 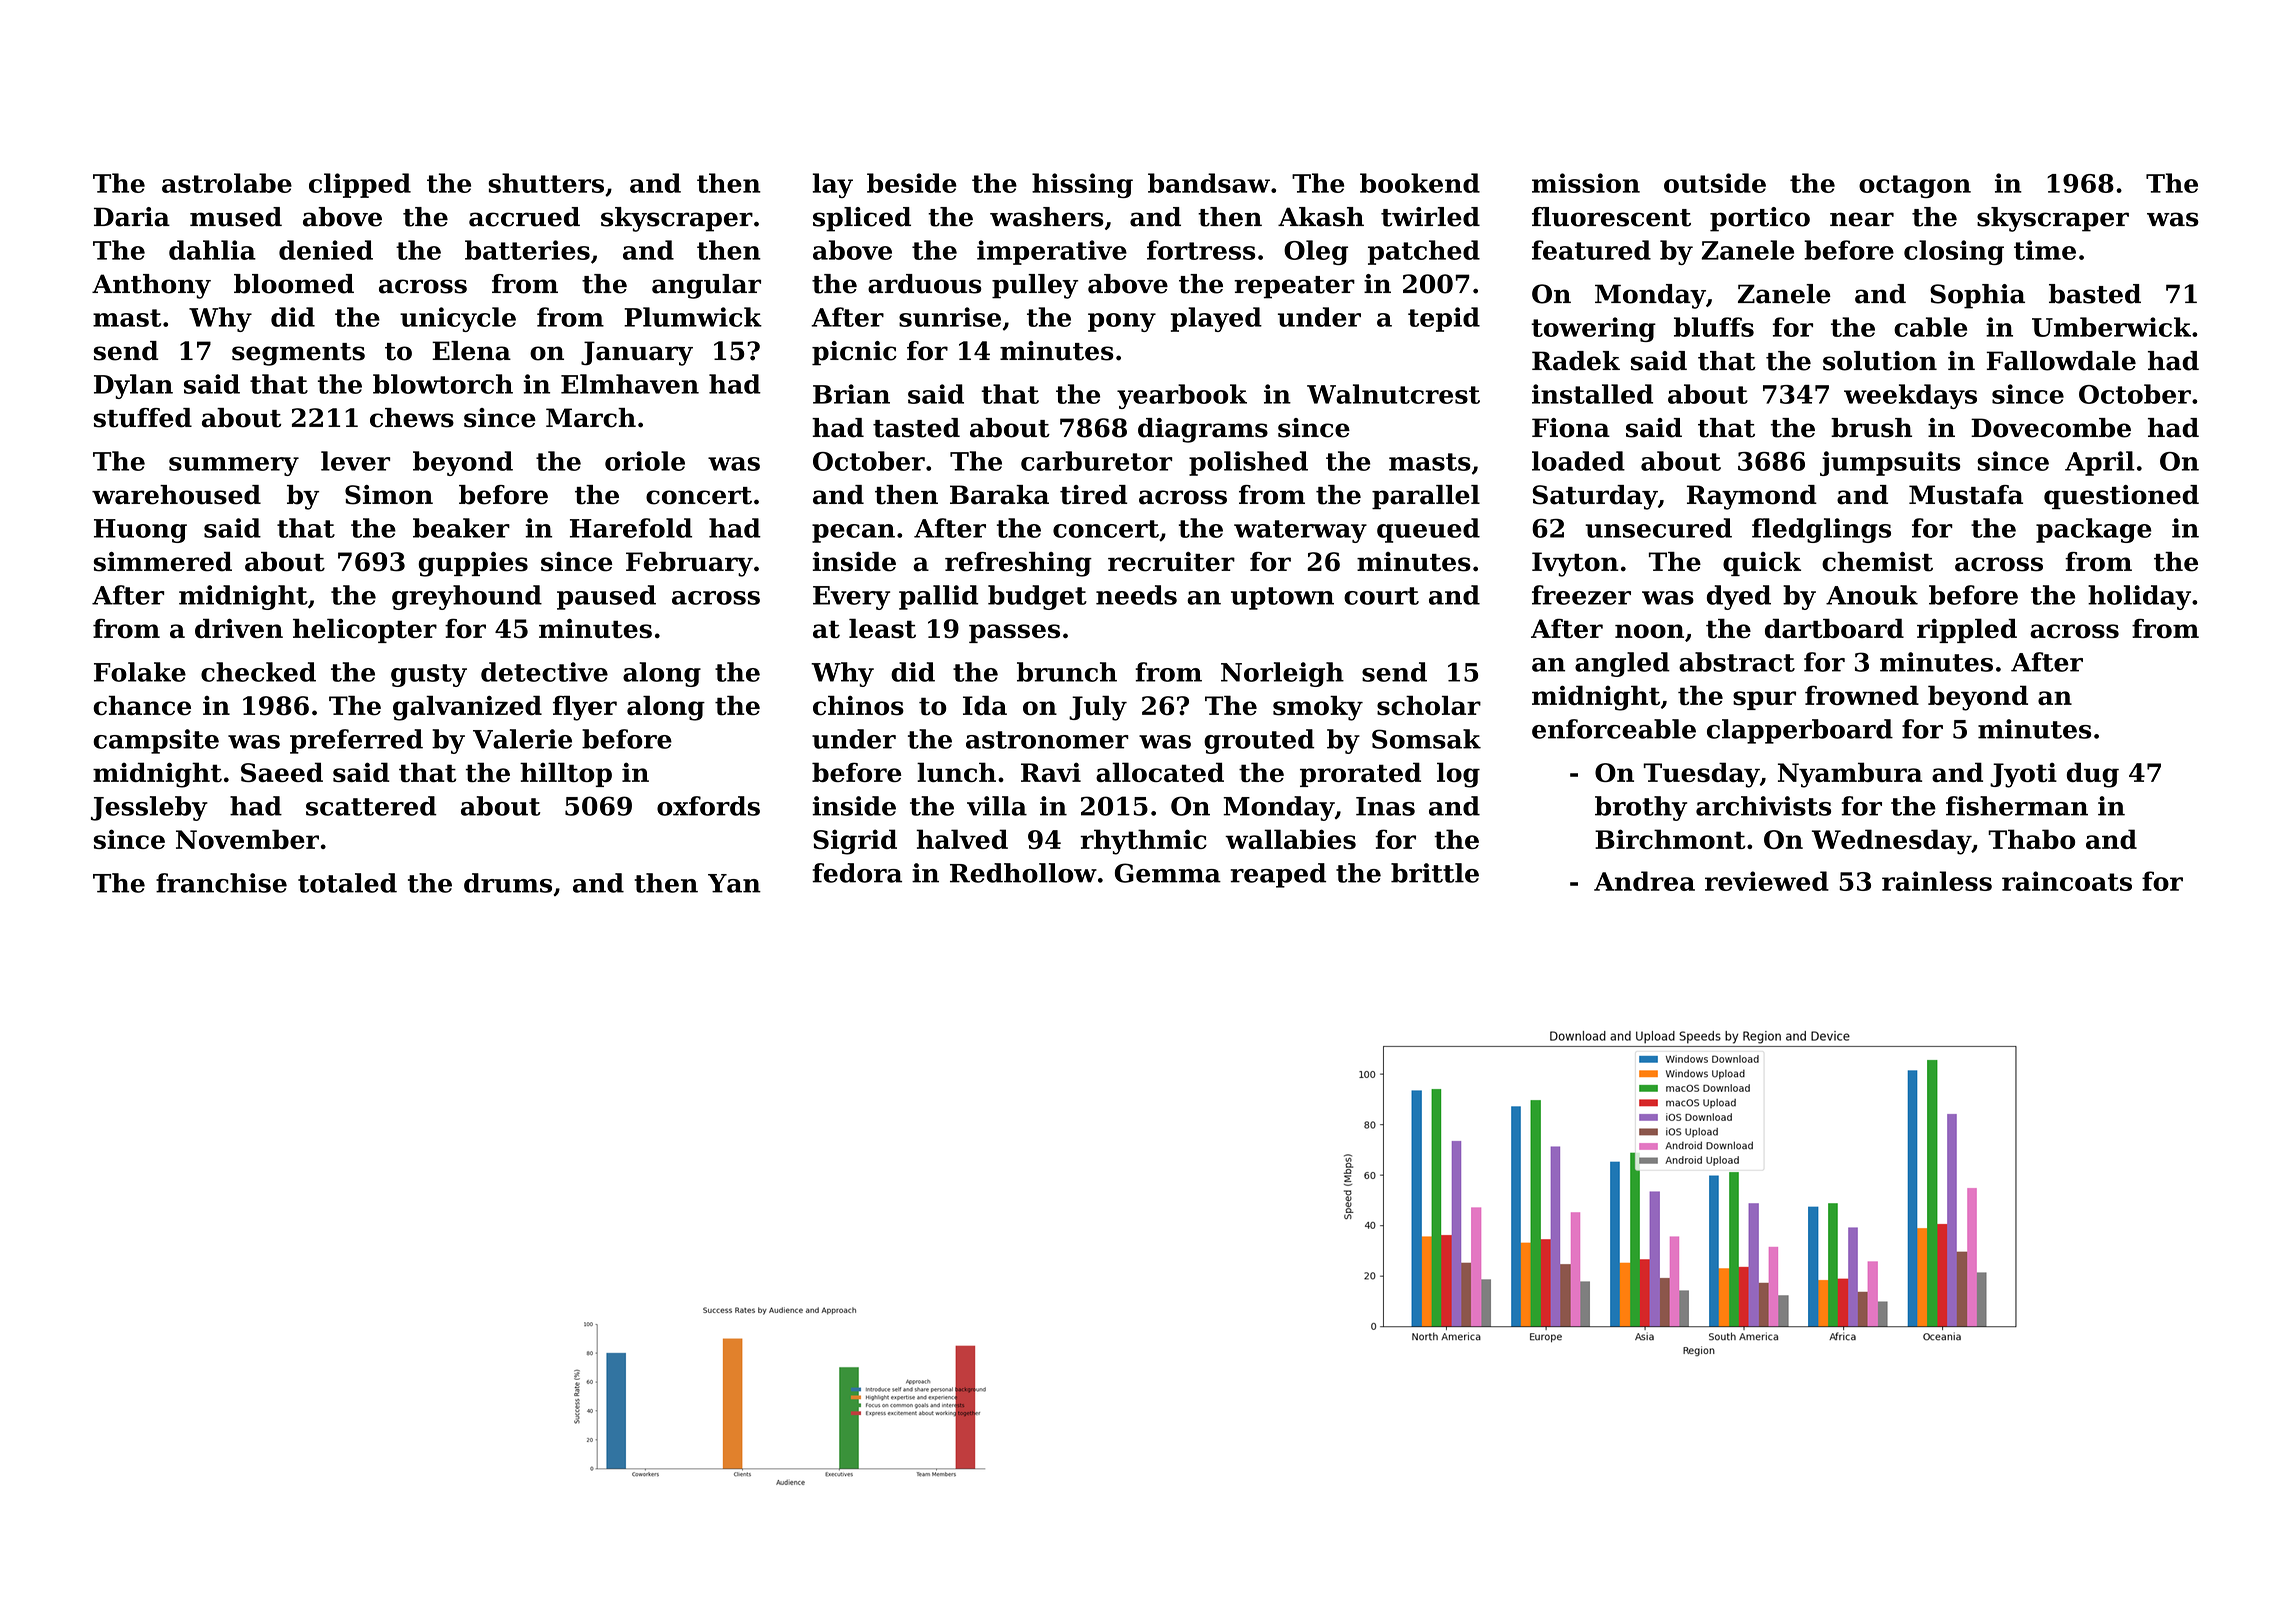 What do you see at coordinates (2023, 775) in the document?
I see `Jyoti` at bounding box center [2023, 775].
